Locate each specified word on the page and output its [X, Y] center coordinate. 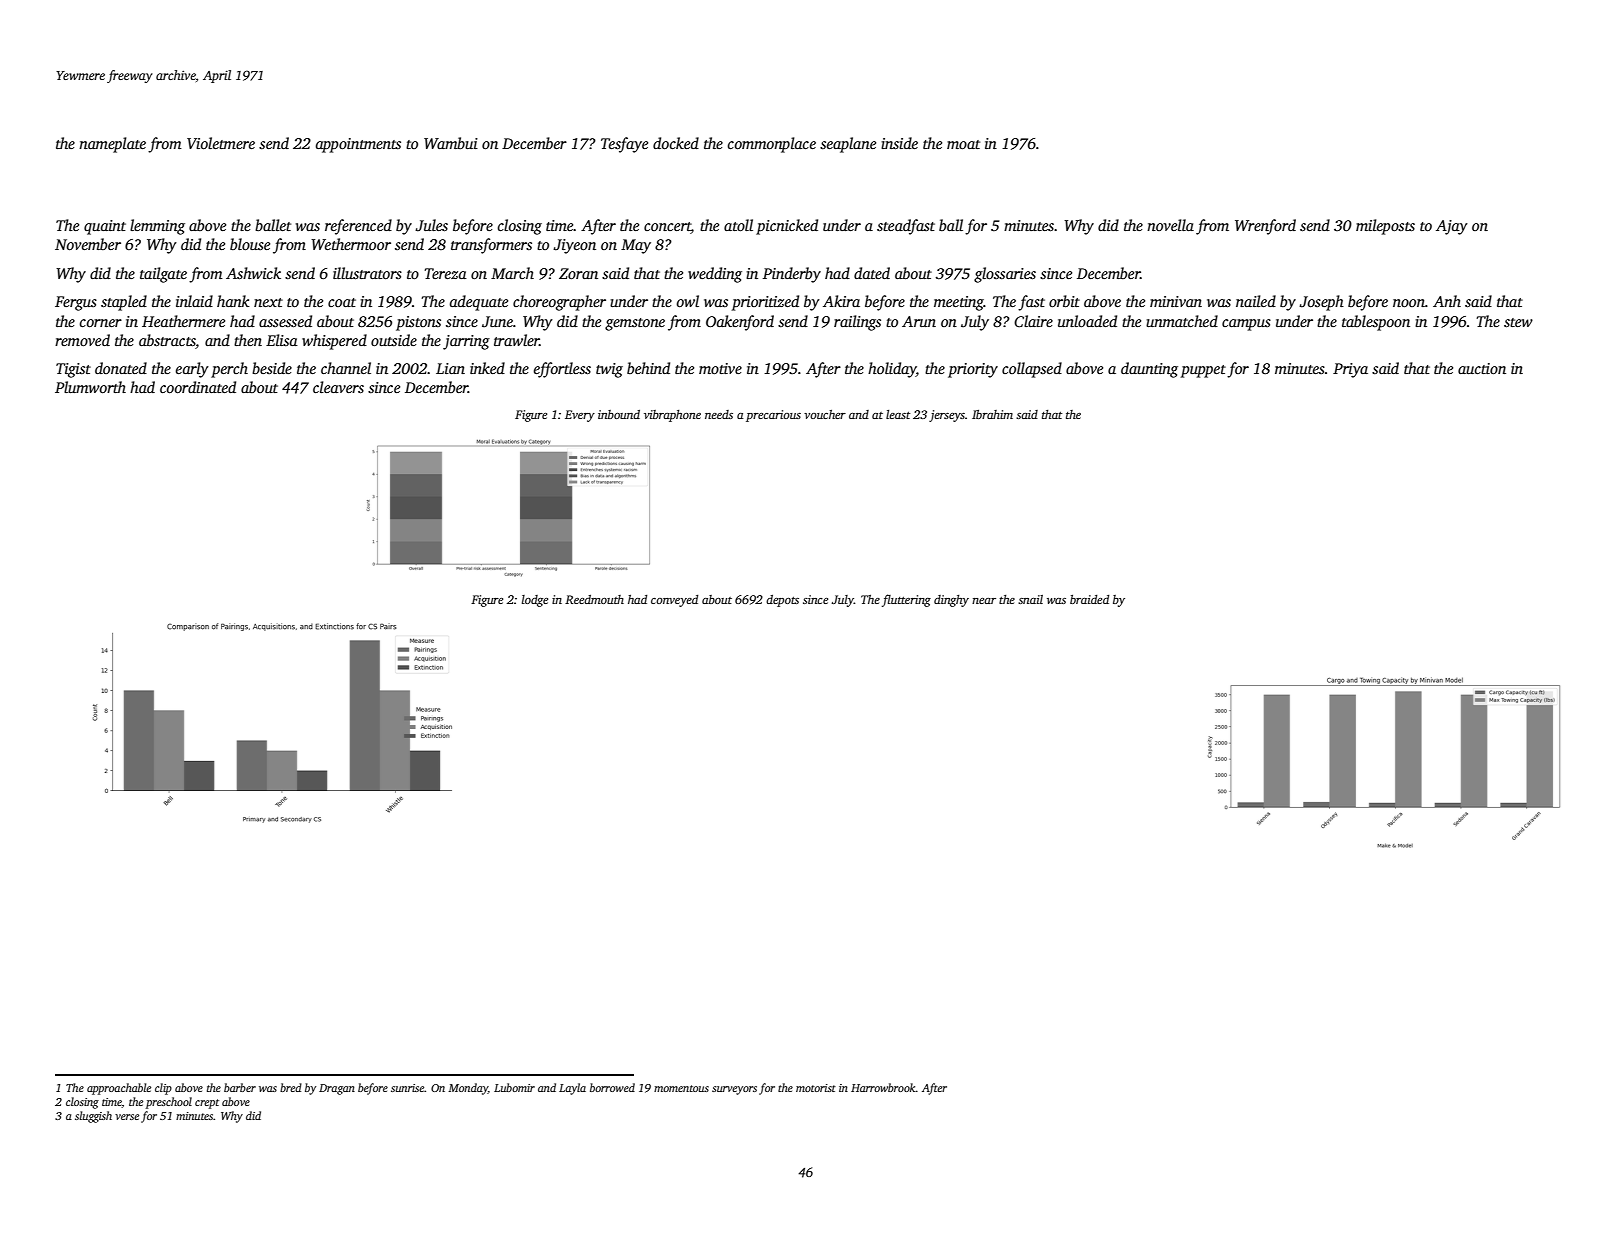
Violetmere [221, 143]
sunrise [407, 1088]
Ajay [1452, 227]
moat [963, 144]
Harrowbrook [883, 1087]
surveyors [734, 1090]
